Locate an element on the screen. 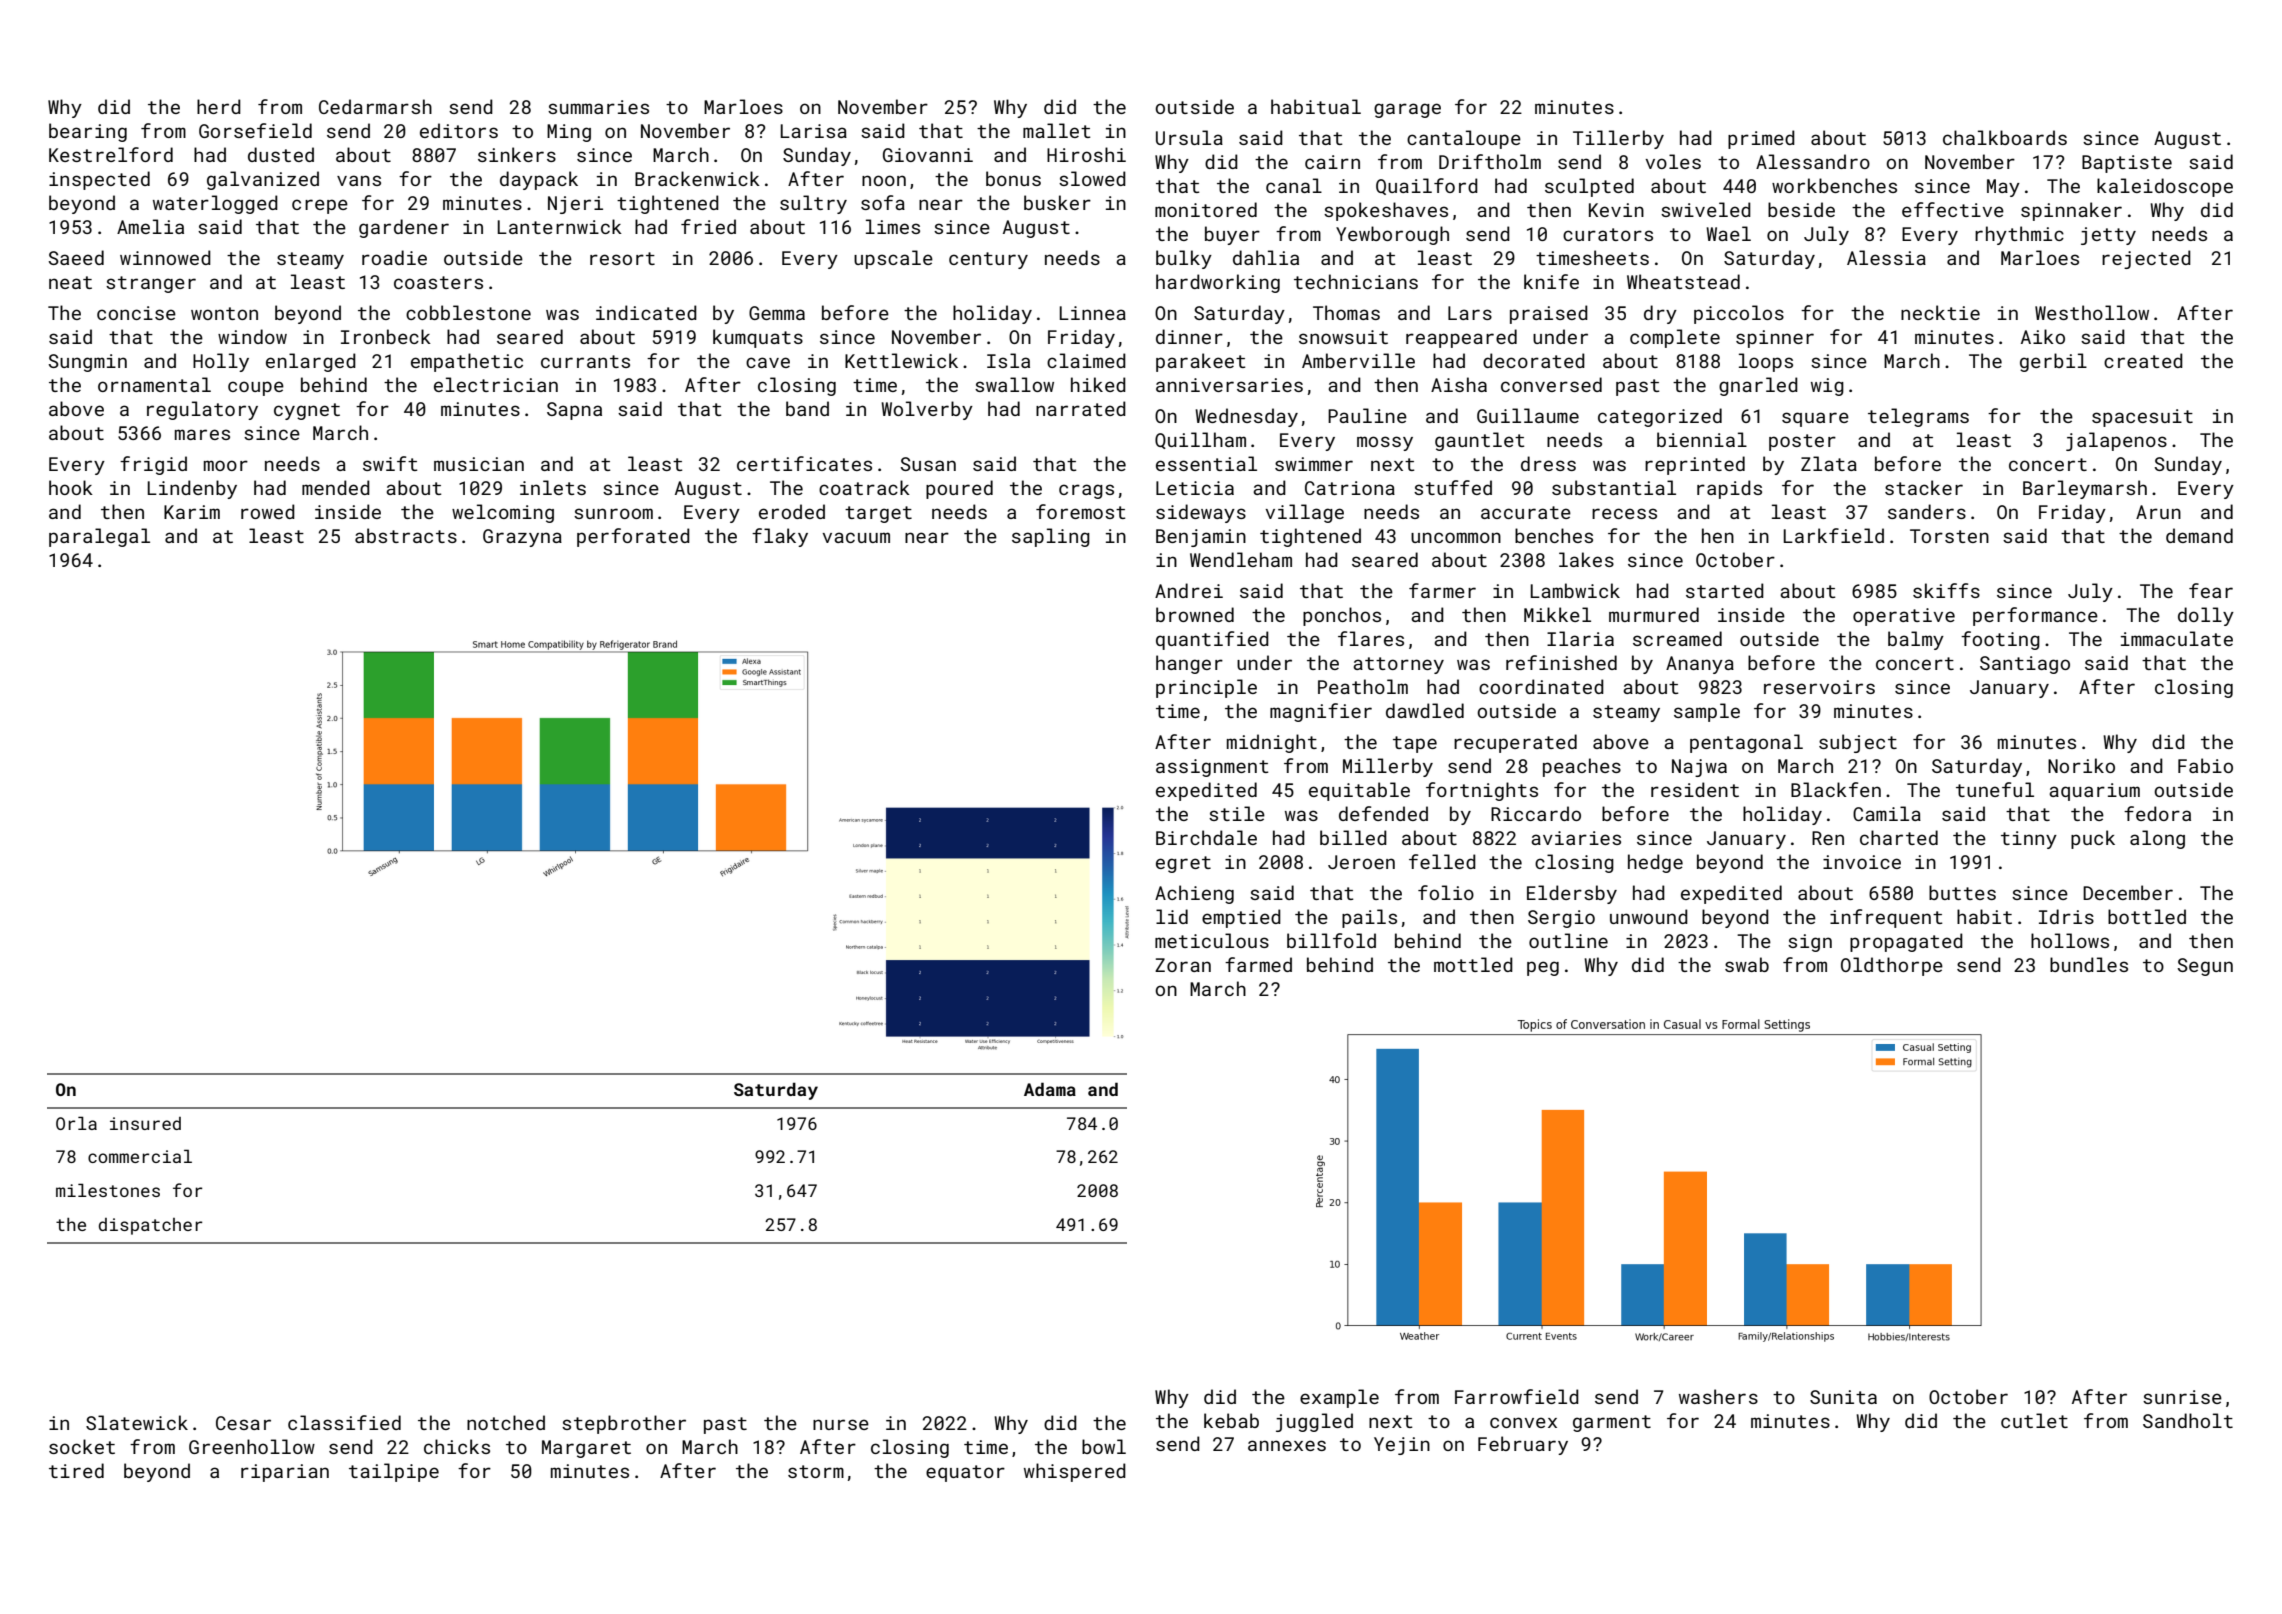  Larisa is located at coordinates (814, 131).
